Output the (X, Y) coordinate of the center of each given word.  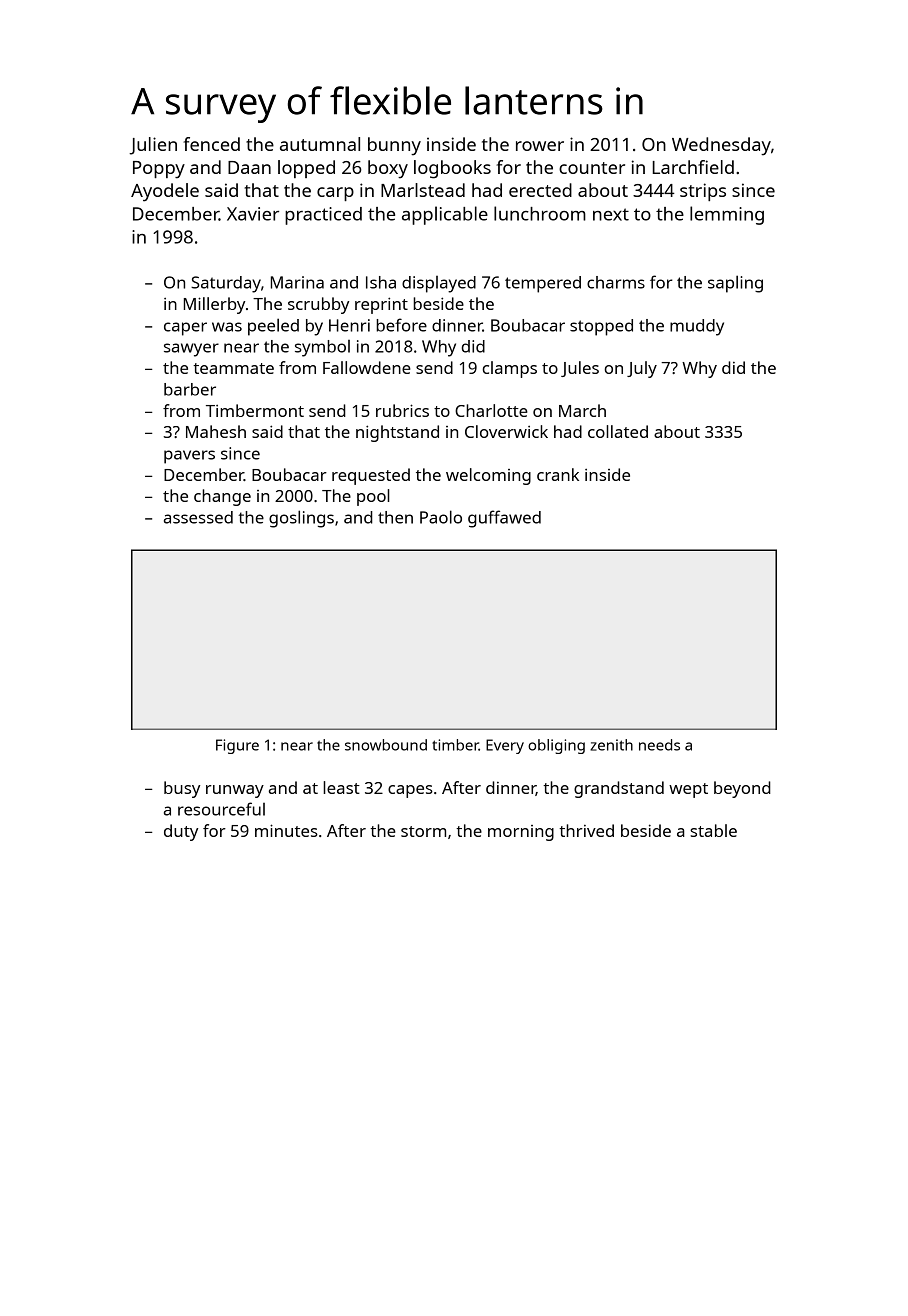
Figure (237, 746)
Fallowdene (367, 367)
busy (182, 789)
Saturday (226, 284)
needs (659, 745)
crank (558, 474)
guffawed (504, 519)
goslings (301, 519)
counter (592, 168)
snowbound (386, 745)
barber (190, 389)
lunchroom (540, 213)
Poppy (159, 170)
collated (618, 431)
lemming (727, 215)
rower (540, 146)
